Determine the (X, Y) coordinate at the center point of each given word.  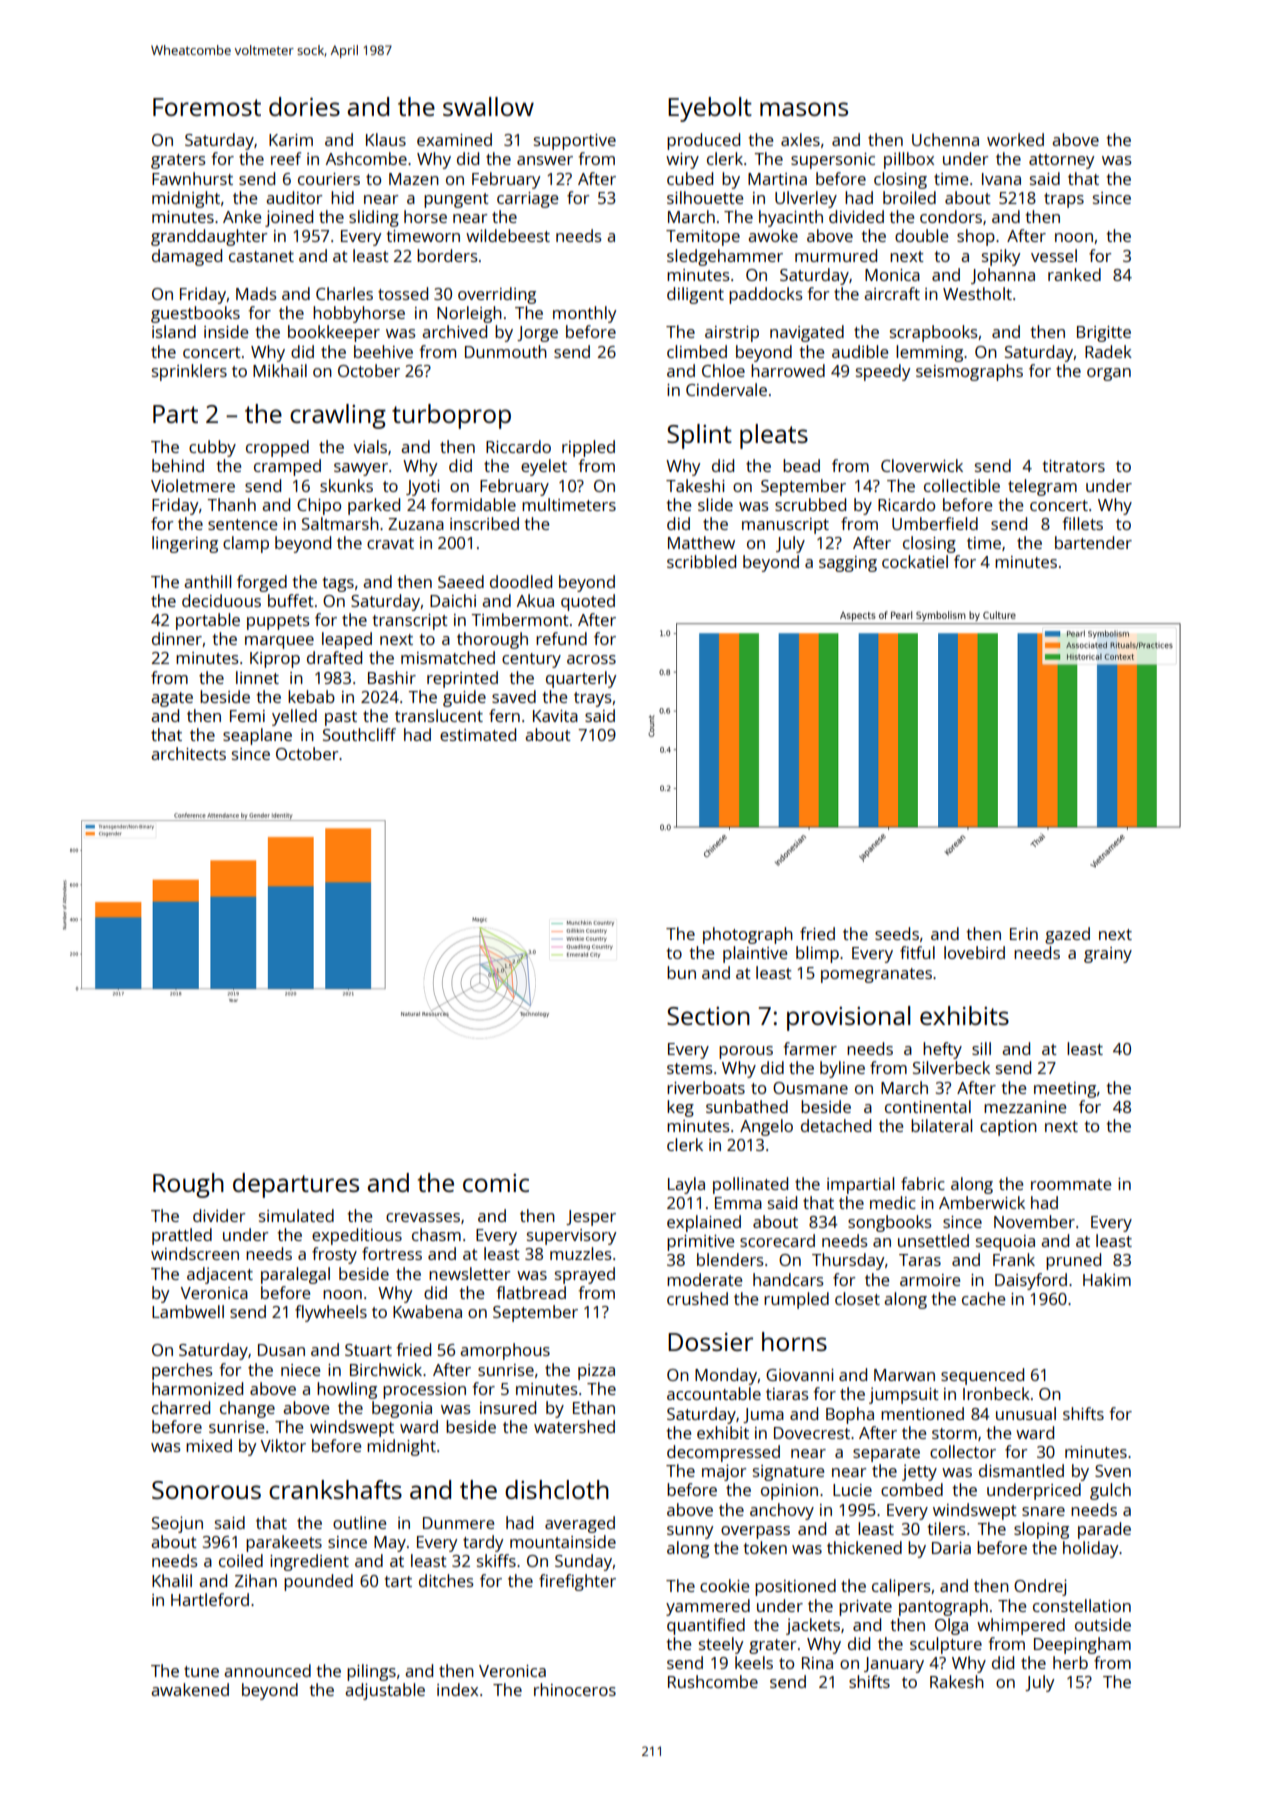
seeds (897, 933)
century (531, 660)
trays (593, 699)
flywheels (331, 1313)
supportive (575, 142)
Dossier (710, 1342)
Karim (291, 140)
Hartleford (210, 1599)
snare (1043, 1511)
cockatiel (915, 561)
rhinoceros (575, 1689)
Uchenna (945, 139)
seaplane (257, 736)
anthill (207, 581)
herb (1070, 1662)
